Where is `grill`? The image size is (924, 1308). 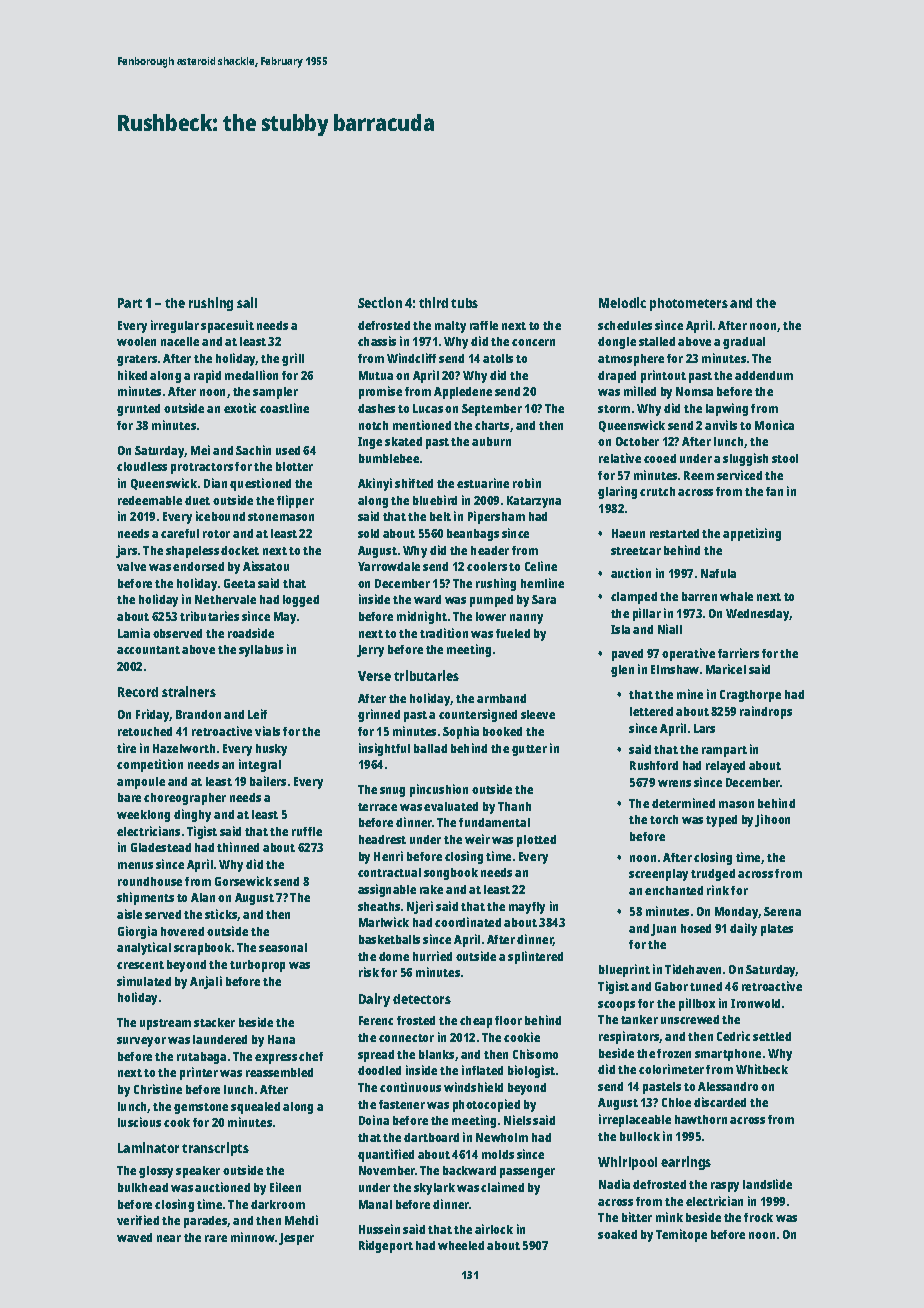 grill is located at coordinates (293, 359).
